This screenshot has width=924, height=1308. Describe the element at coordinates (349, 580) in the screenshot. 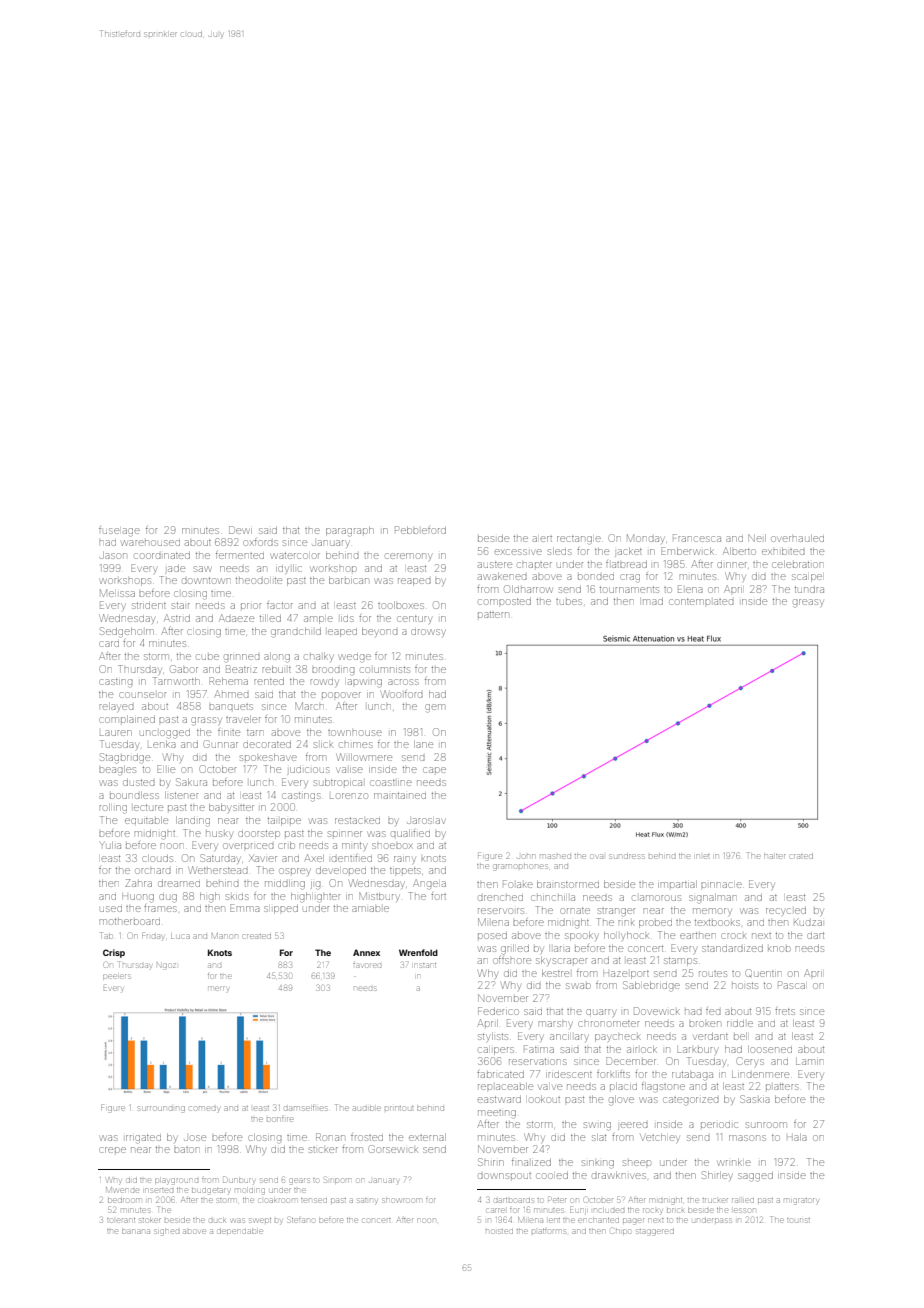

I see `barbican` at that location.
